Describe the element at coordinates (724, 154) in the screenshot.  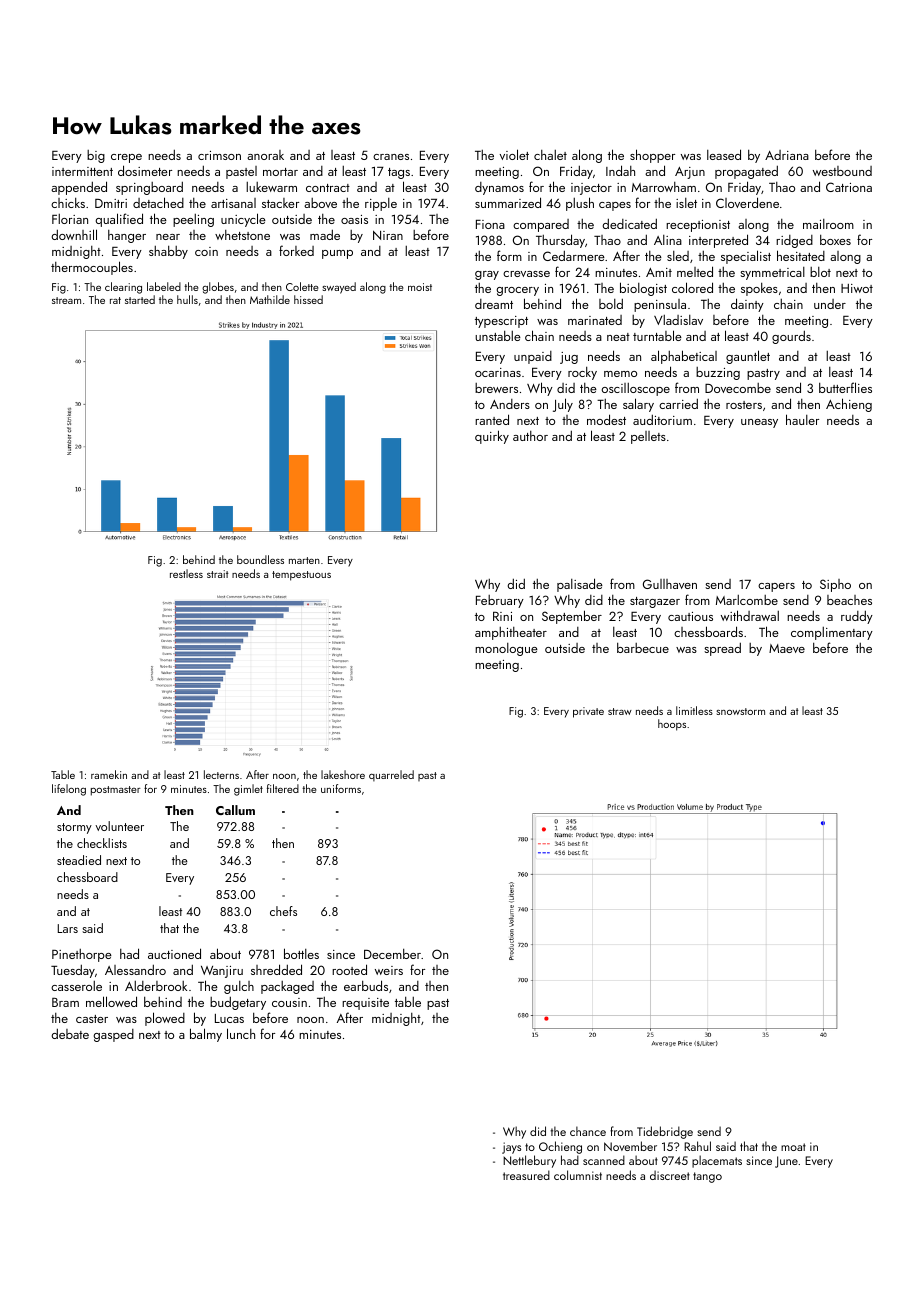
I see `leased` at that location.
